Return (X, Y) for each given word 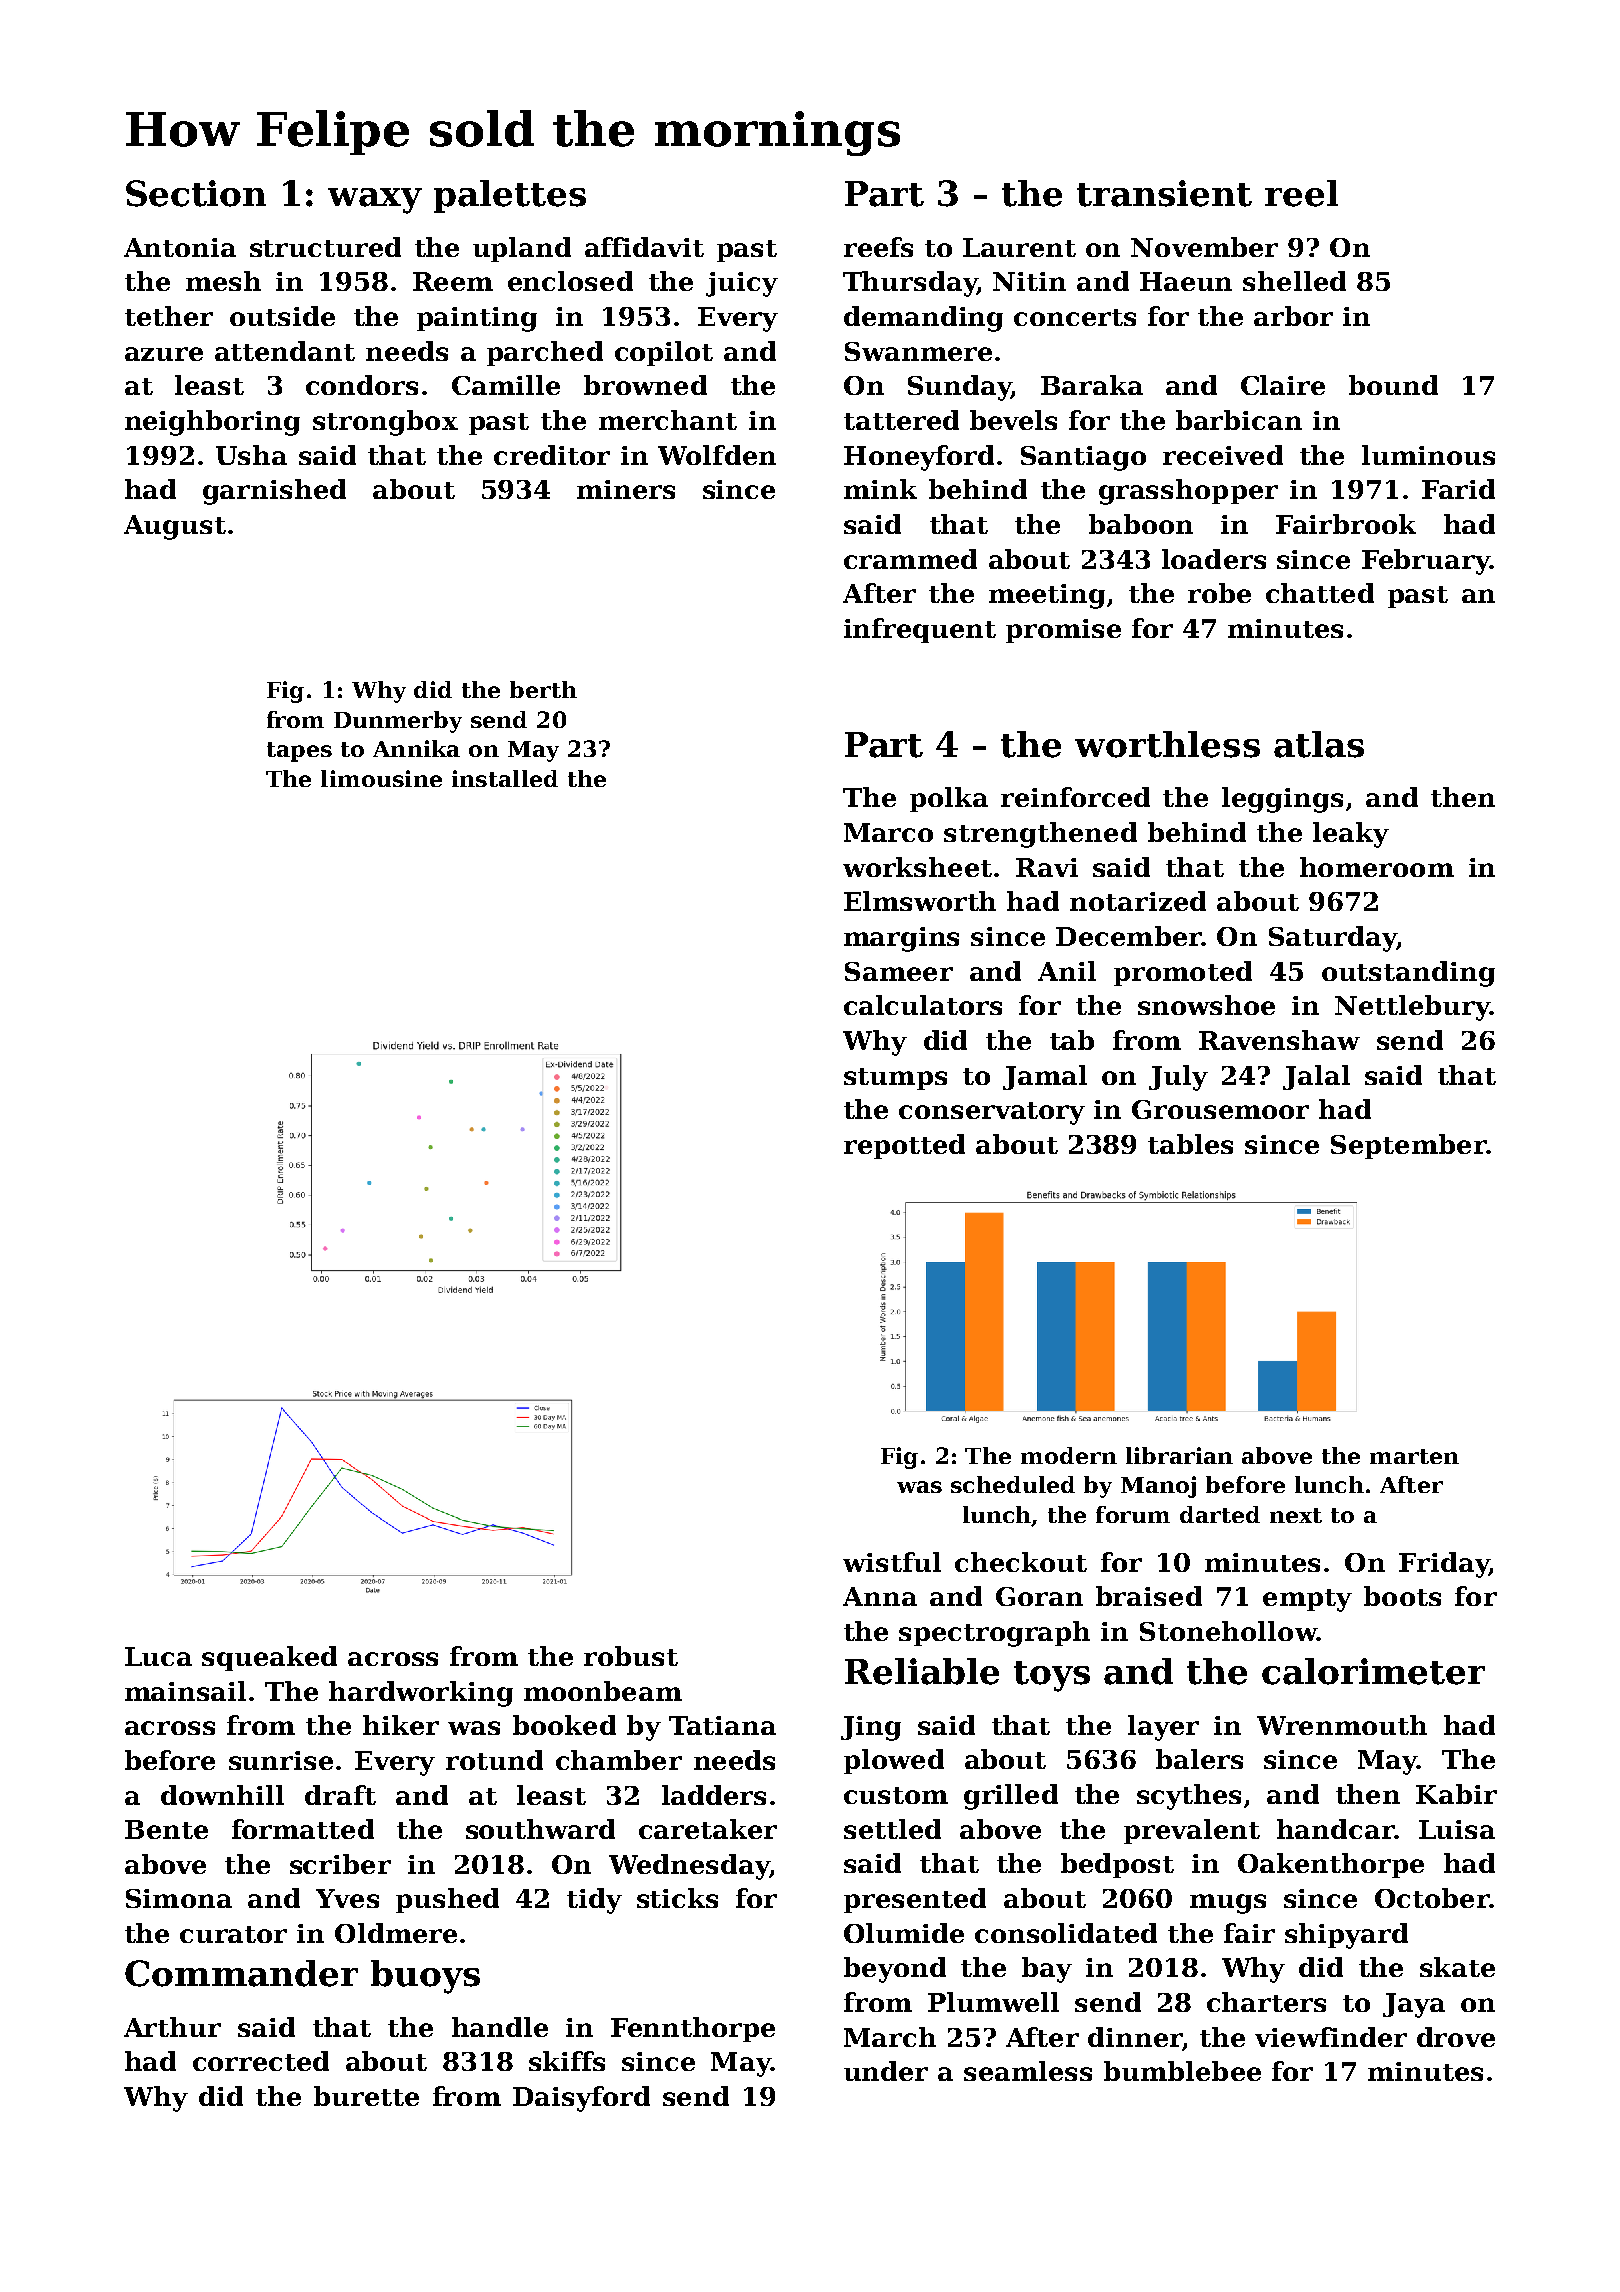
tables (1190, 1144)
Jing (871, 1728)
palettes (510, 196)
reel (1301, 193)
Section (196, 193)
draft (340, 1795)
